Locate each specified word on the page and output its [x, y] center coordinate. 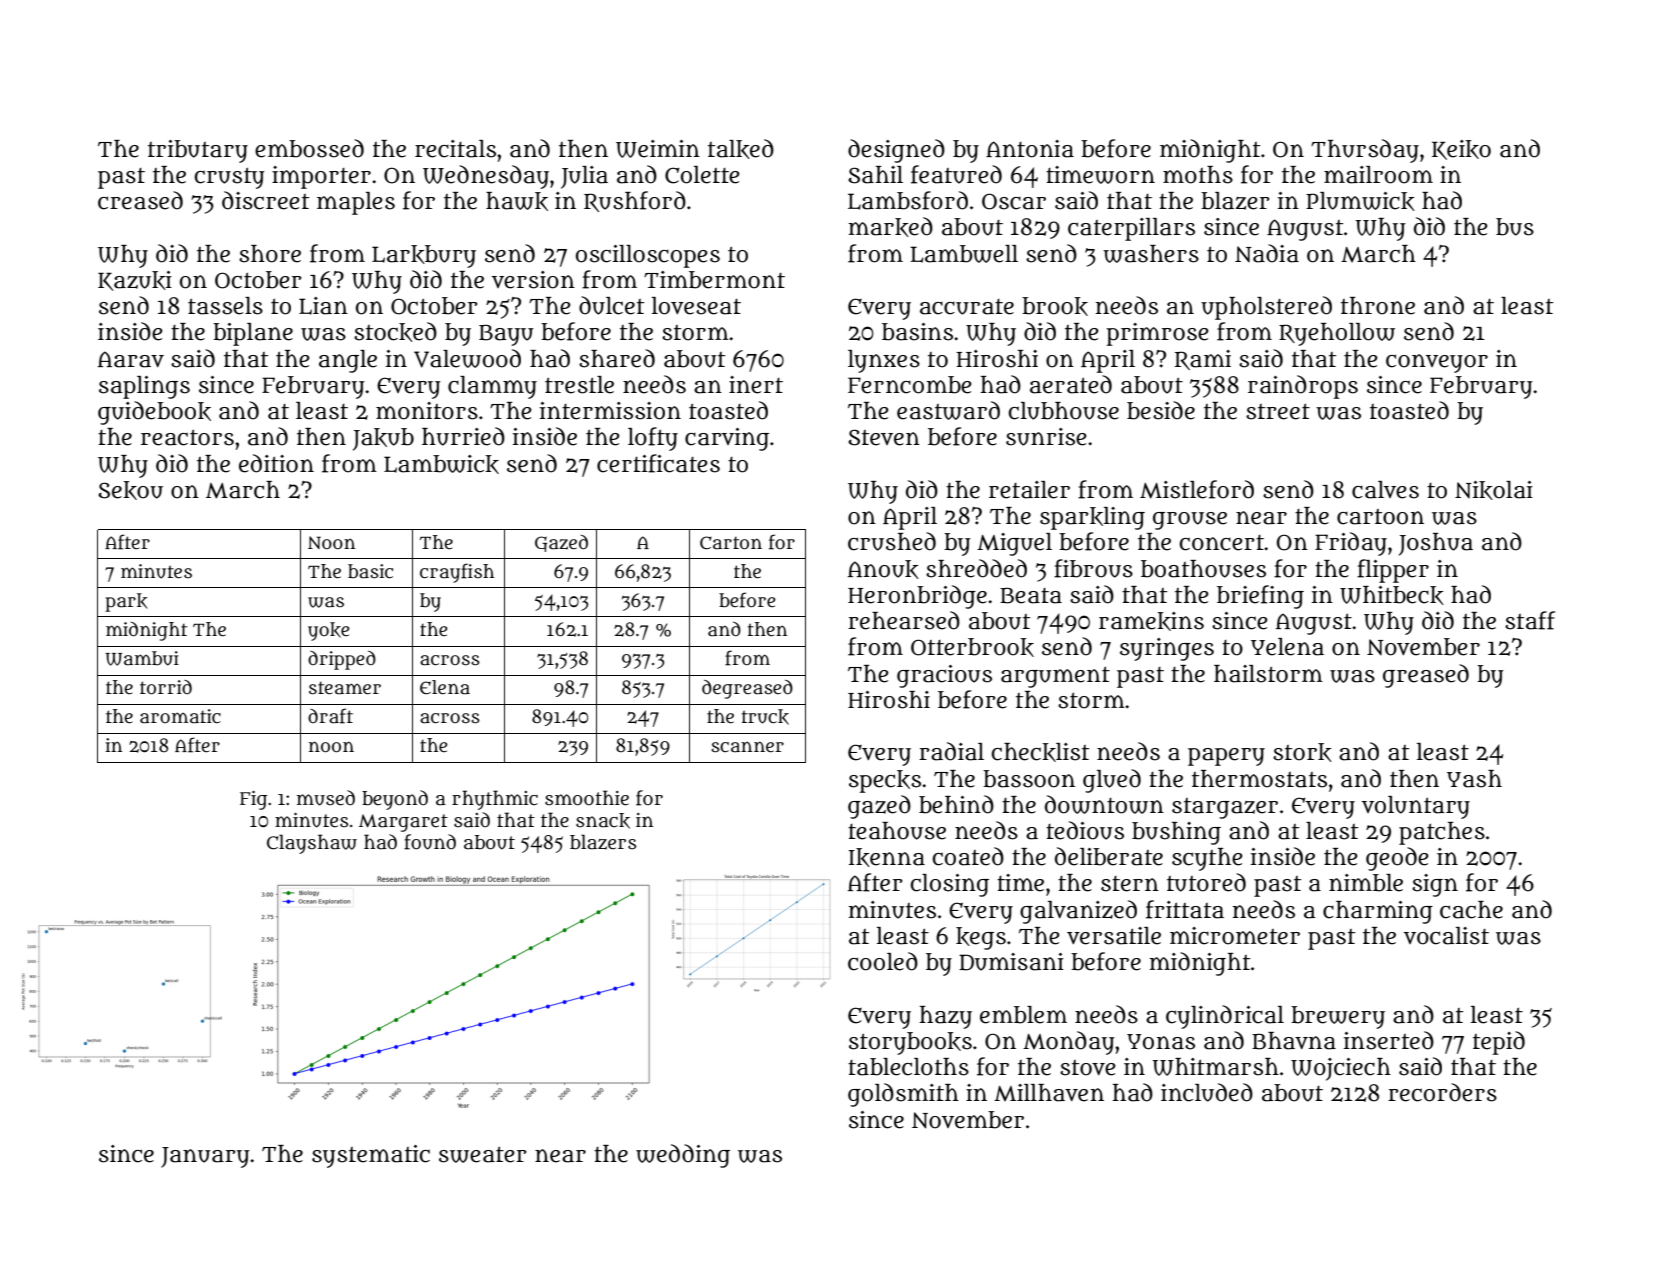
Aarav [131, 359]
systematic [371, 1156]
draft [330, 716]
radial [951, 751]
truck [765, 717]
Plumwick [1360, 201]
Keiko [1461, 150]
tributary [198, 151]
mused [326, 798]
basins [917, 332]
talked [741, 149]
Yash [1474, 779]
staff [1530, 620]
